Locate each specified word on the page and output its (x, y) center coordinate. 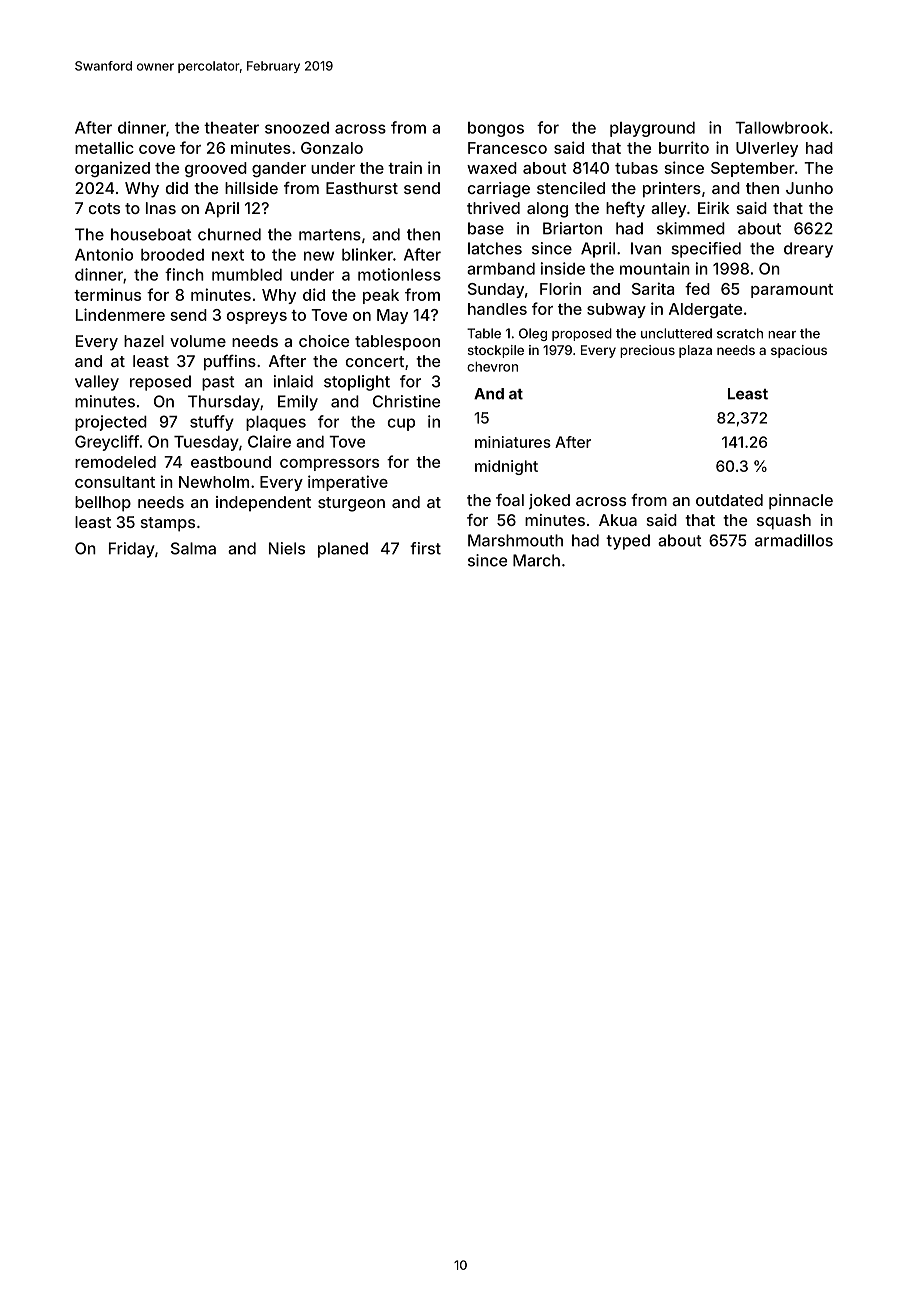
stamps (168, 524)
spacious (799, 351)
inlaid (293, 381)
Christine (406, 401)
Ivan (646, 248)
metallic (104, 147)
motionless (399, 274)
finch (184, 274)
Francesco (507, 148)
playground (652, 129)
